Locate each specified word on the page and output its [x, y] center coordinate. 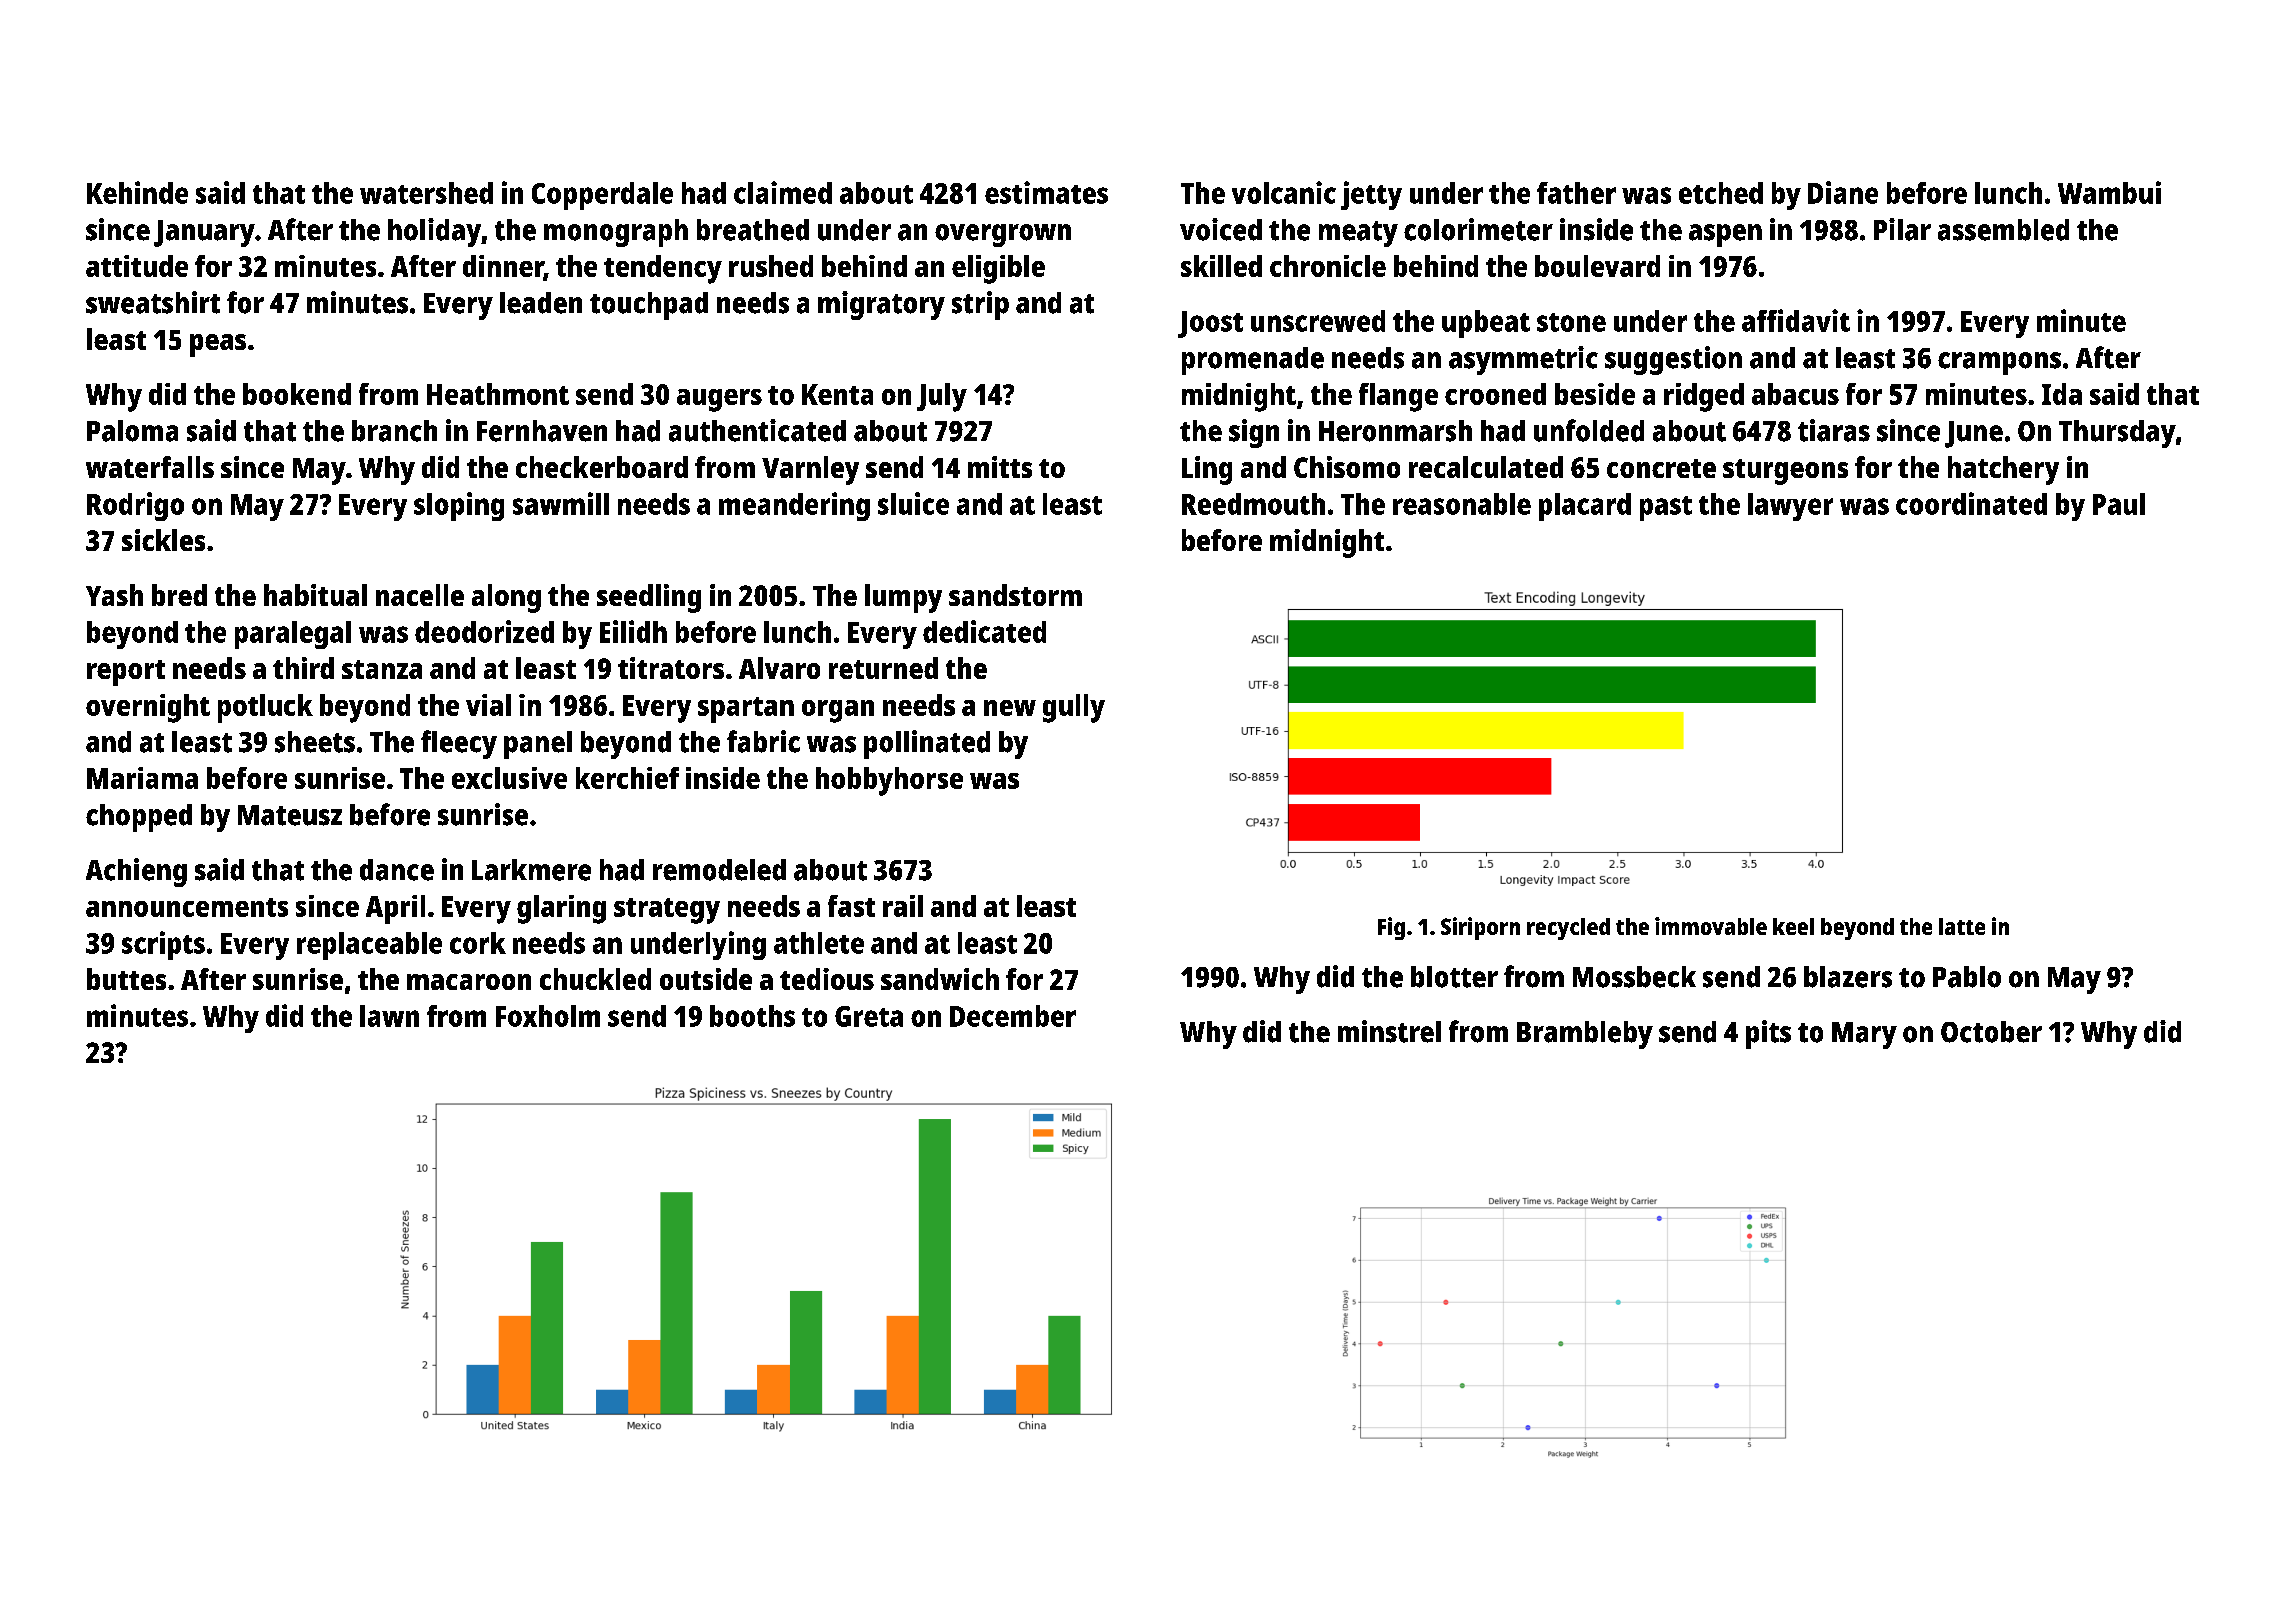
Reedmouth [1253, 504]
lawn [389, 1016]
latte [1962, 926]
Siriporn [1480, 928]
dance [397, 870]
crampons [1999, 363]
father [1576, 193]
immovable [1711, 926]
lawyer [1790, 507]
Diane [1843, 192]
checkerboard [602, 467]
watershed [426, 193]
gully [1074, 708]
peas [218, 345]
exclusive [509, 778]
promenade [1253, 361]
